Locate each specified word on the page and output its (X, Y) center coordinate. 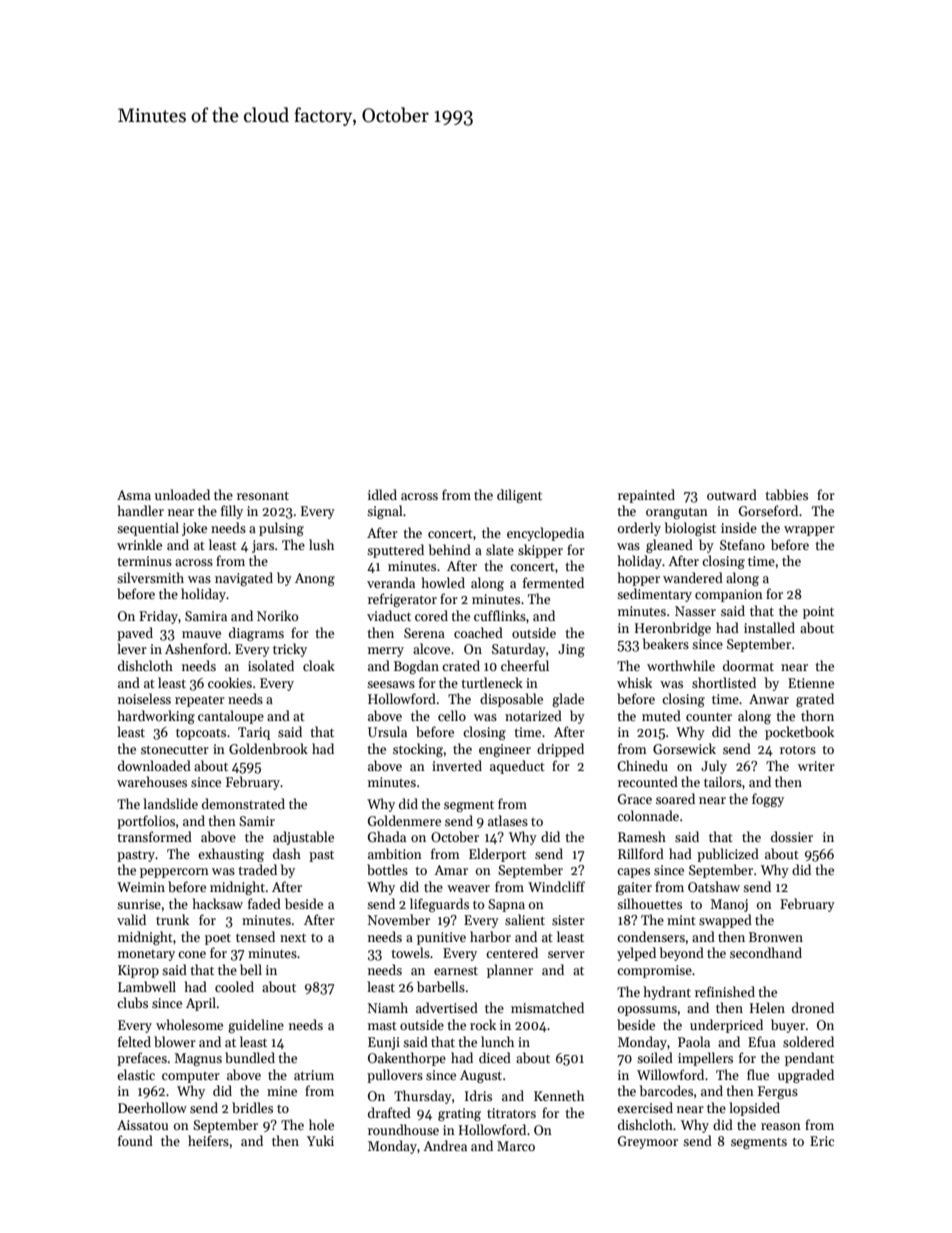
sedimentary (654, 595)
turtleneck (492, 682)
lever (132, 648)
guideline (256, 1026)
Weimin (141, 887)
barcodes (666, 1090)
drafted (389, 1112)
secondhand (766, 952)
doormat (748, 665)
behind (450, 549)
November (399, 919)
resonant (263, 495)
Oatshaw (714, 886)
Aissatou (142, 1125)
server (566, 954)
